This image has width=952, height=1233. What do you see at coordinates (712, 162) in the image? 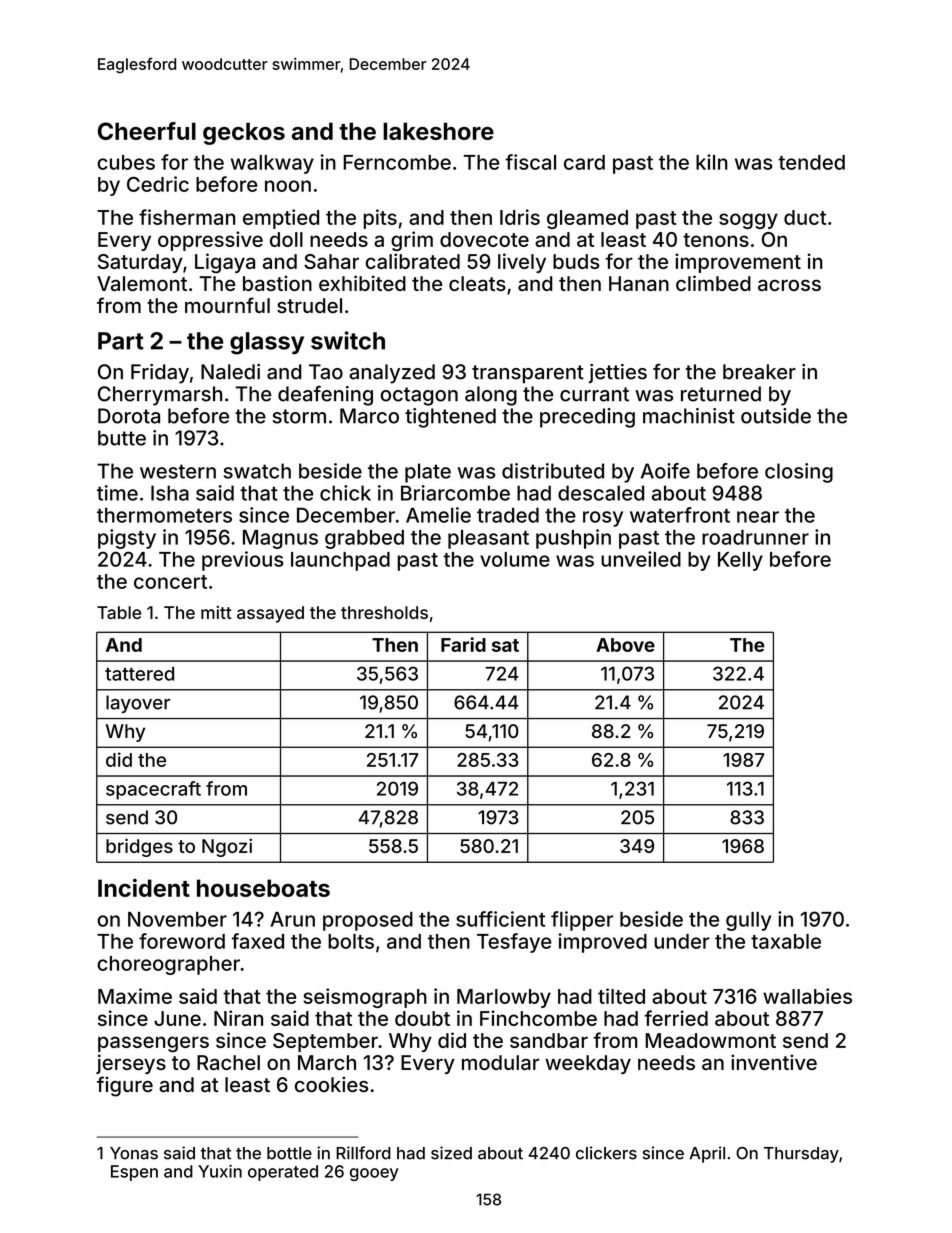
I see `kiln` at bounding box center [712, 162].
